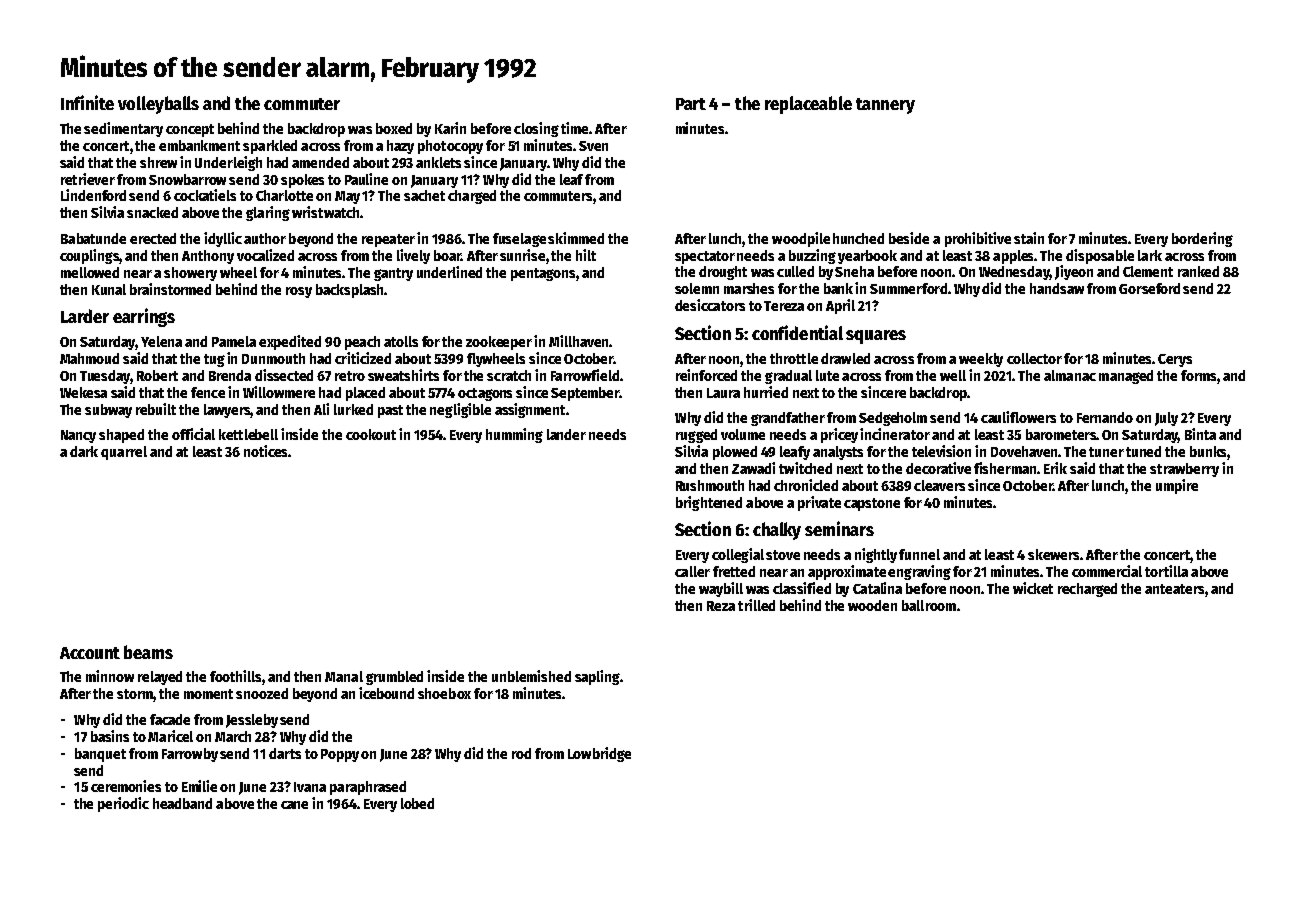 This document has width=1308, height=924. What do you see at coordinates (885, 106) in the document?
I see `tannery` at bounding box center [885, 106].
